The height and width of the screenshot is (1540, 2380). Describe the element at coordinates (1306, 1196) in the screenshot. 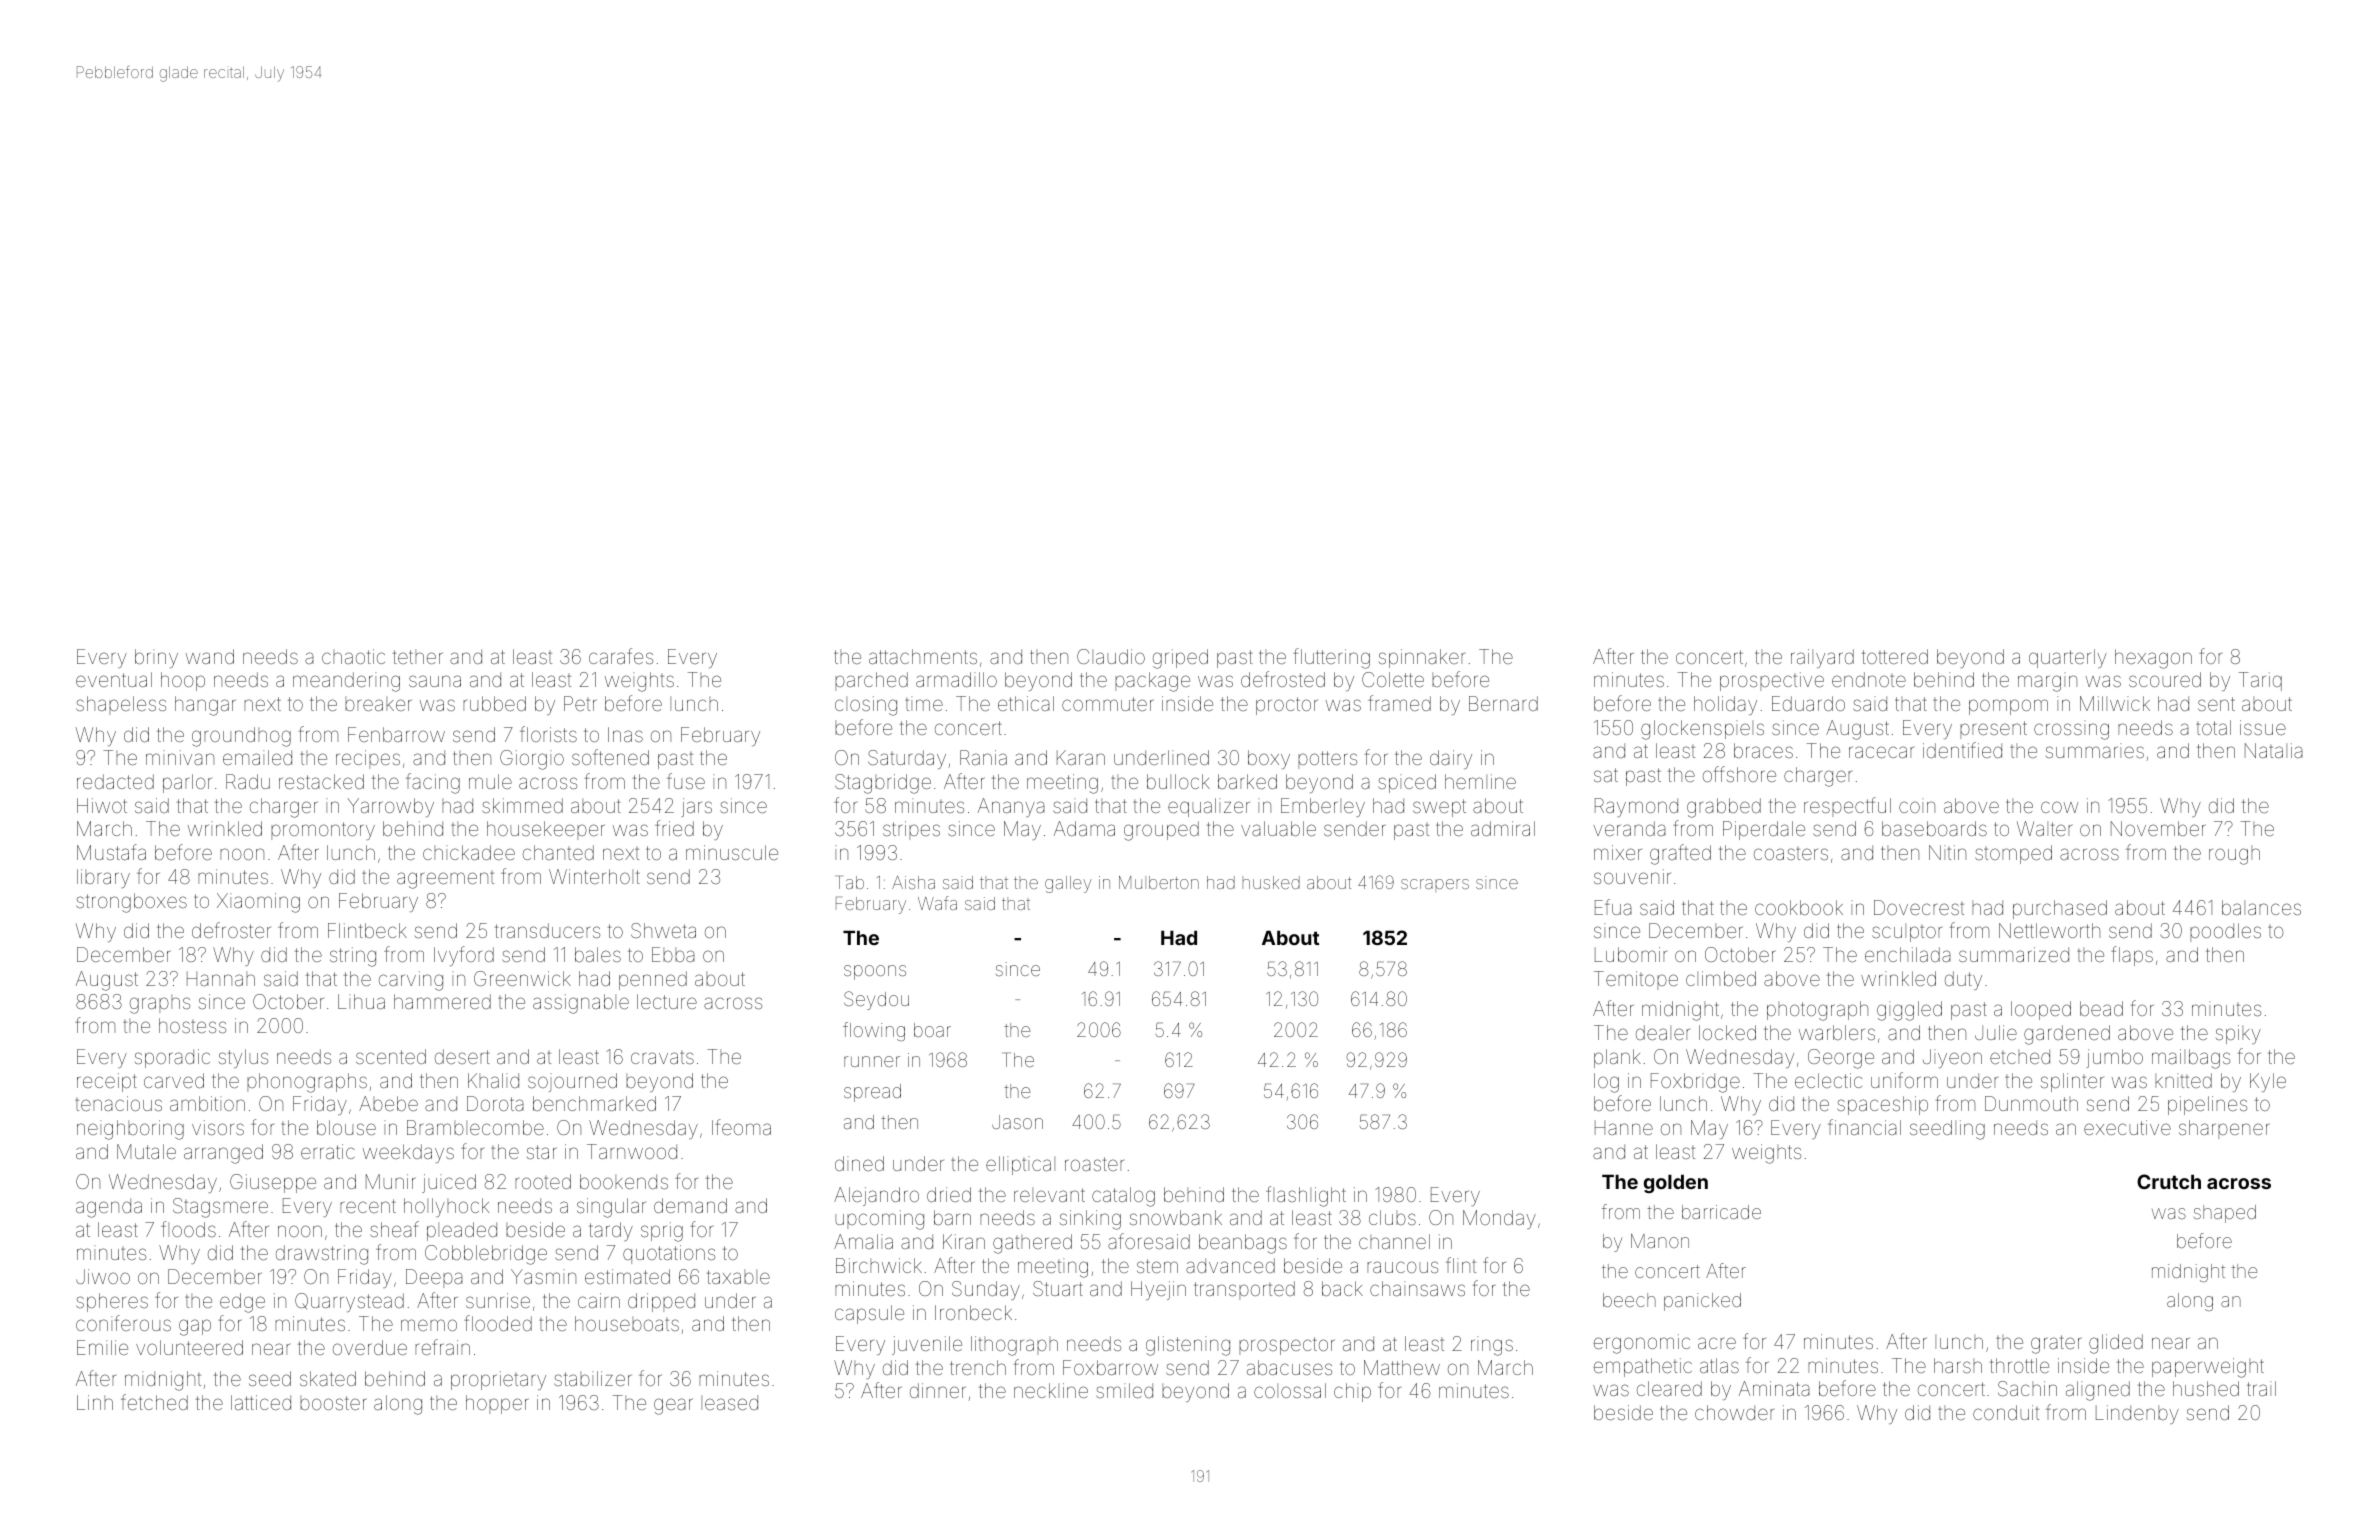

I see `flashlight` at that location.
